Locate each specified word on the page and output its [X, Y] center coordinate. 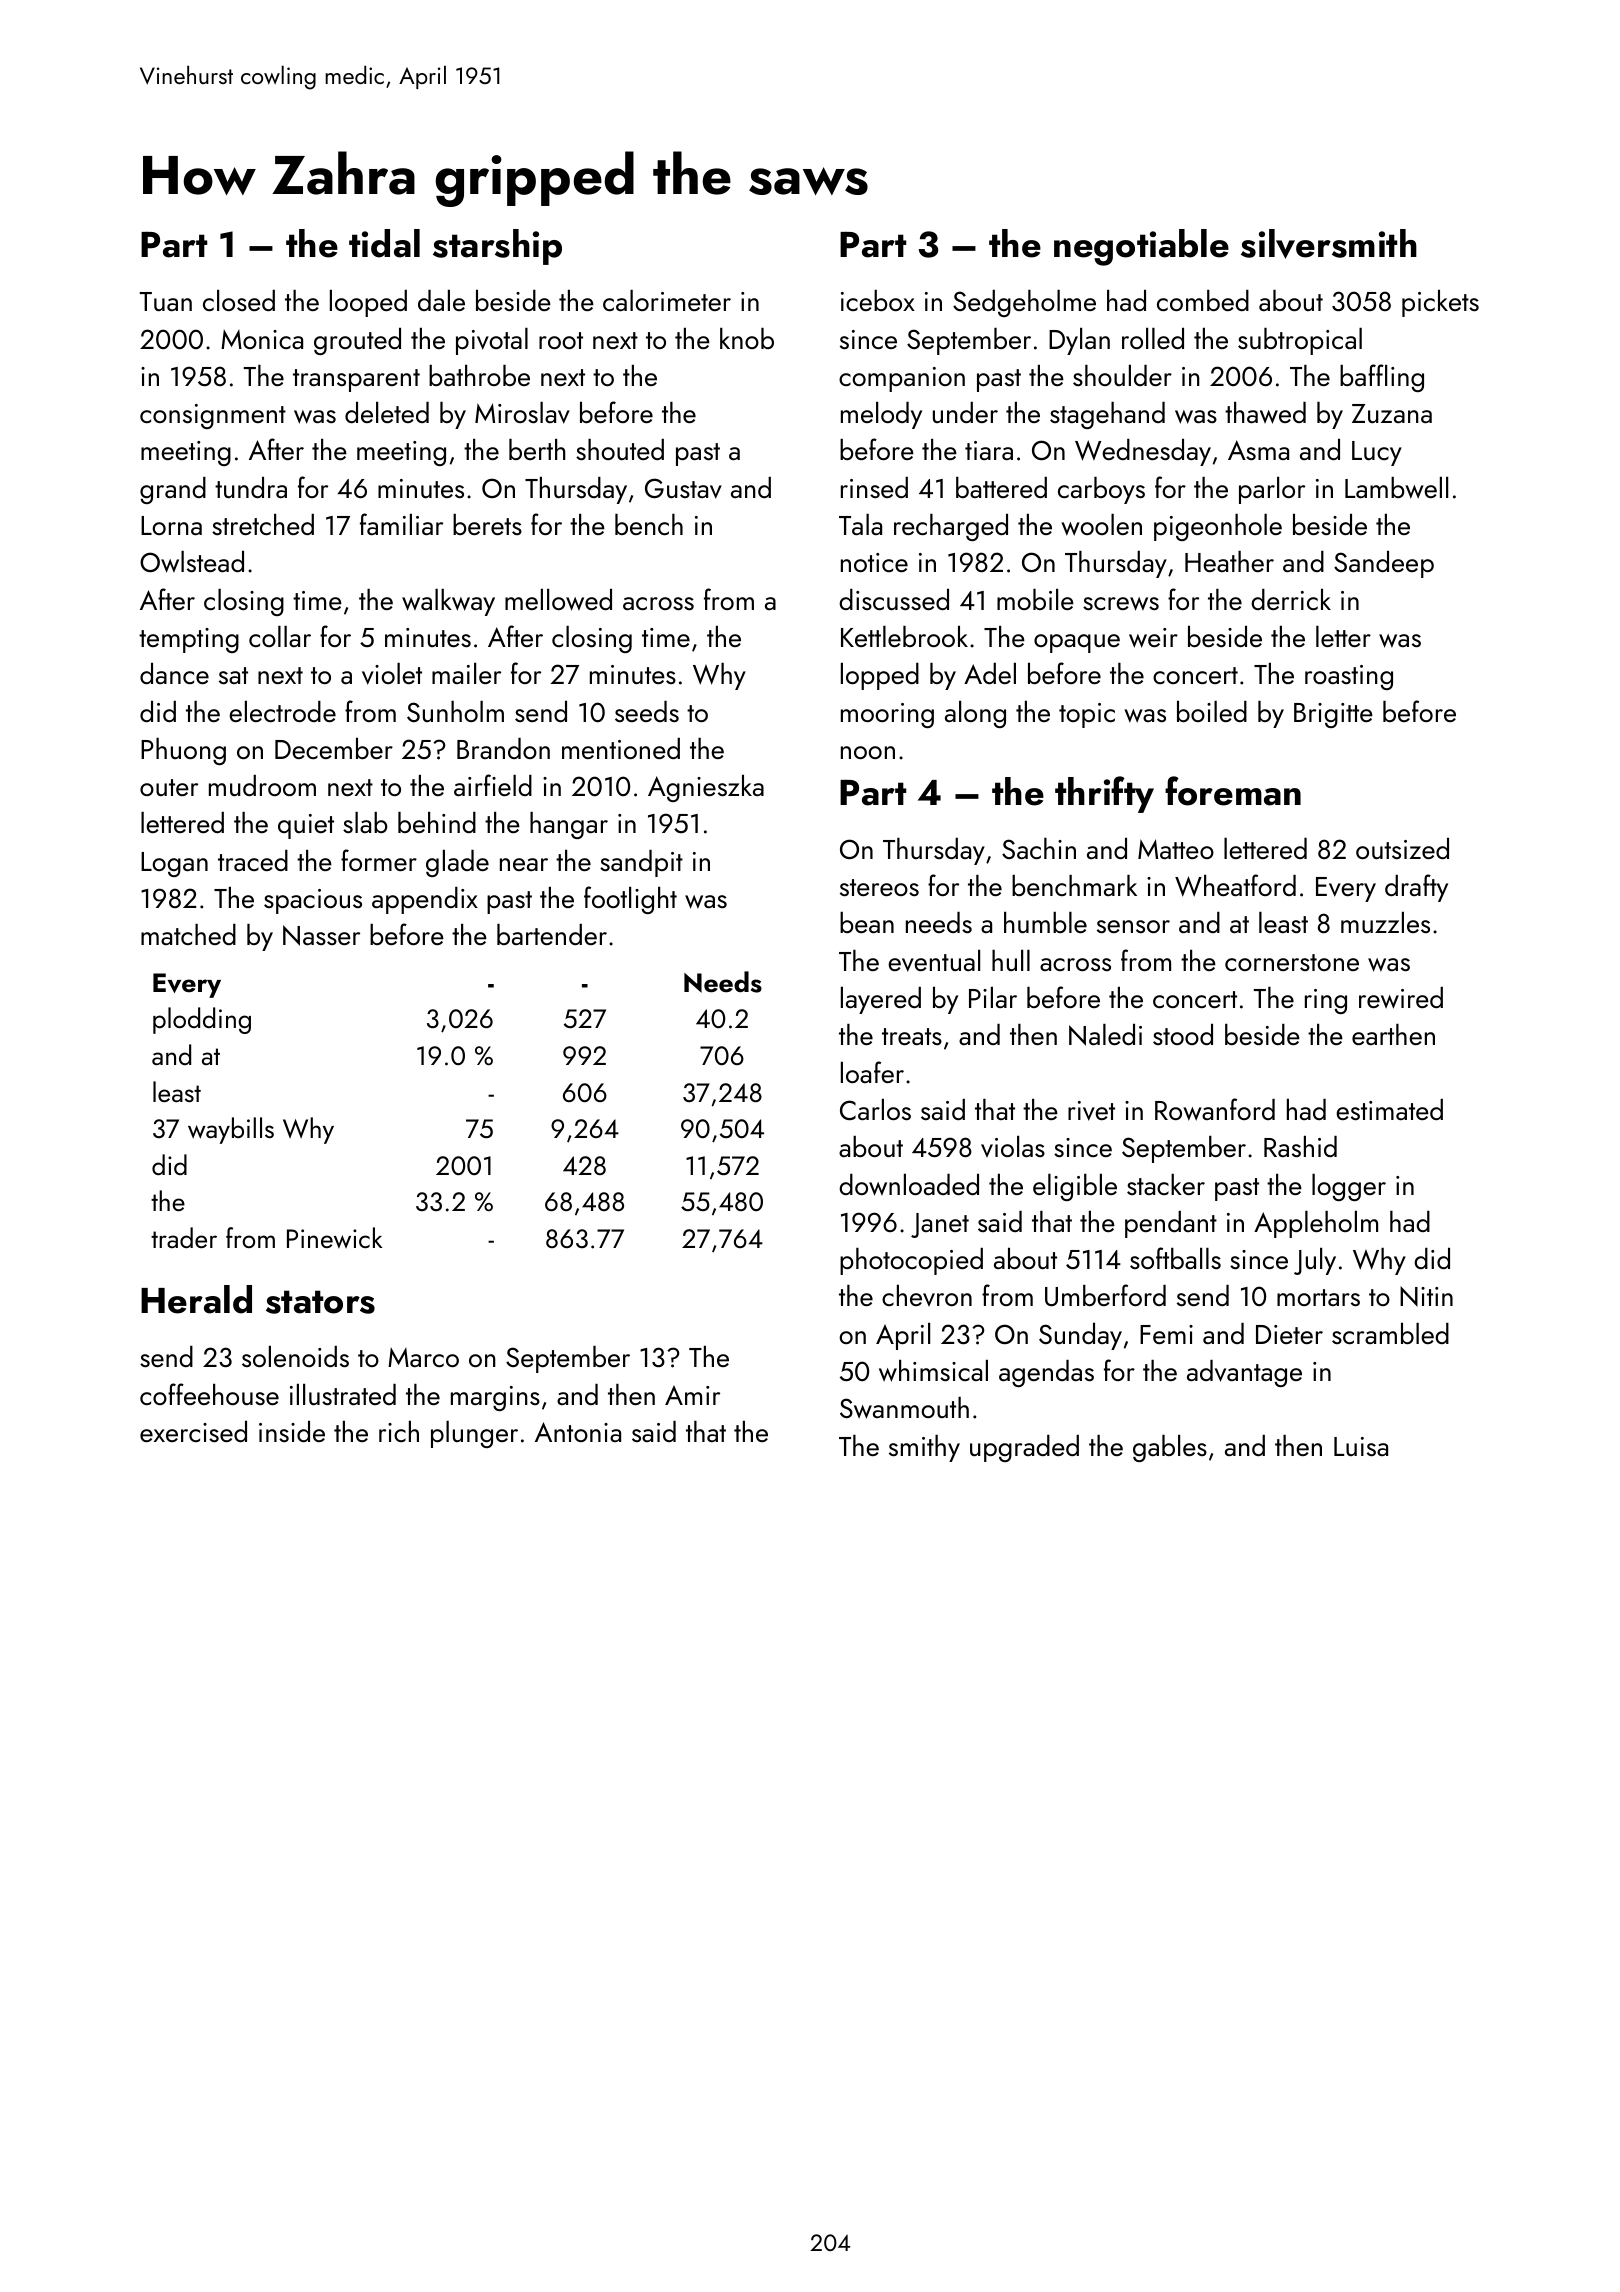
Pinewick [334, 1237]
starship [497, 247]
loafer [872, 1072]
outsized [1402, 848]
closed [239, 300]
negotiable [1141, 247]
